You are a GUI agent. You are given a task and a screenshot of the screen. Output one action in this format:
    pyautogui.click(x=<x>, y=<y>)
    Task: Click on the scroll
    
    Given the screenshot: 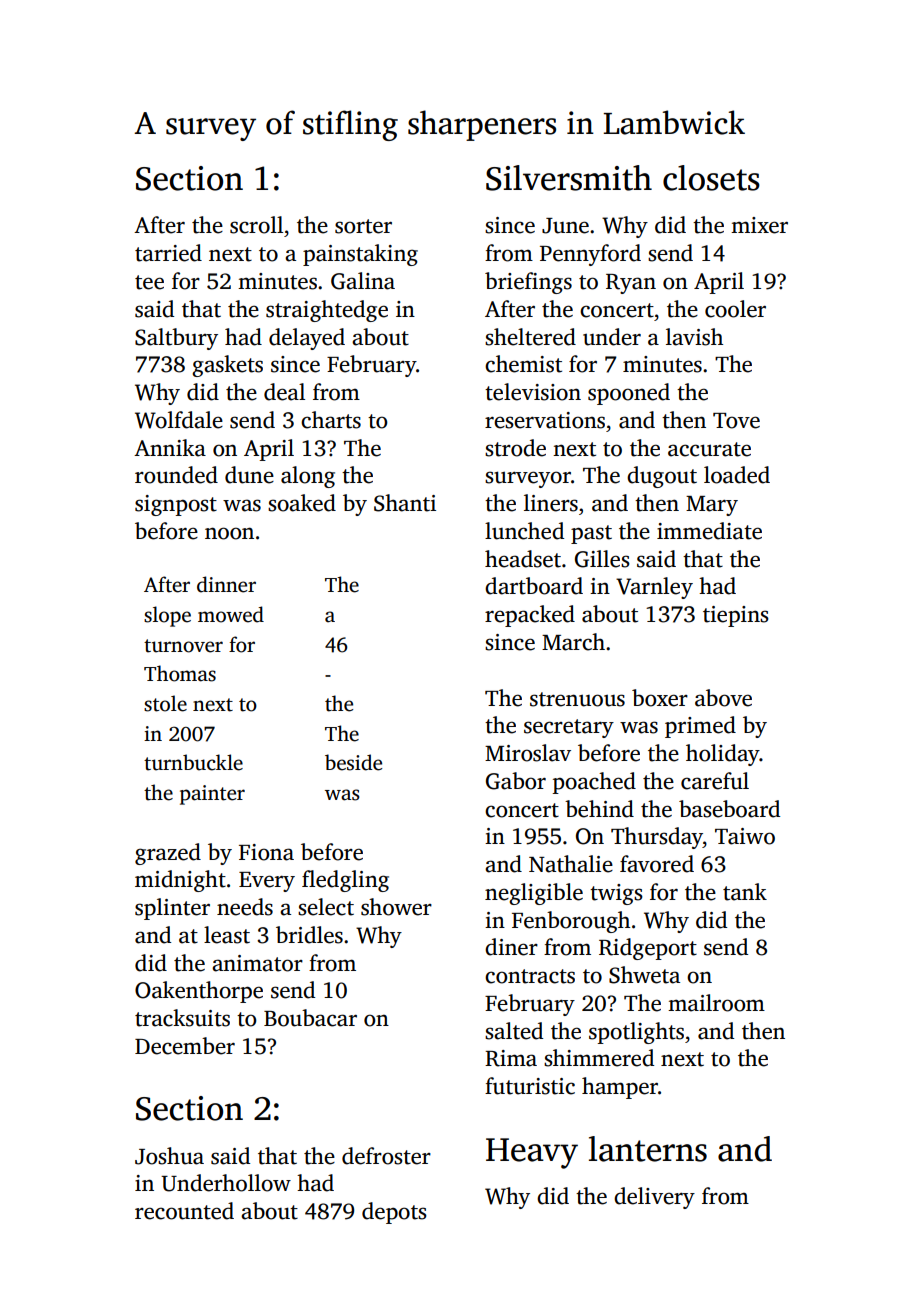 What is the action you would take?
    pyautogui.click(x=256, y=225)
